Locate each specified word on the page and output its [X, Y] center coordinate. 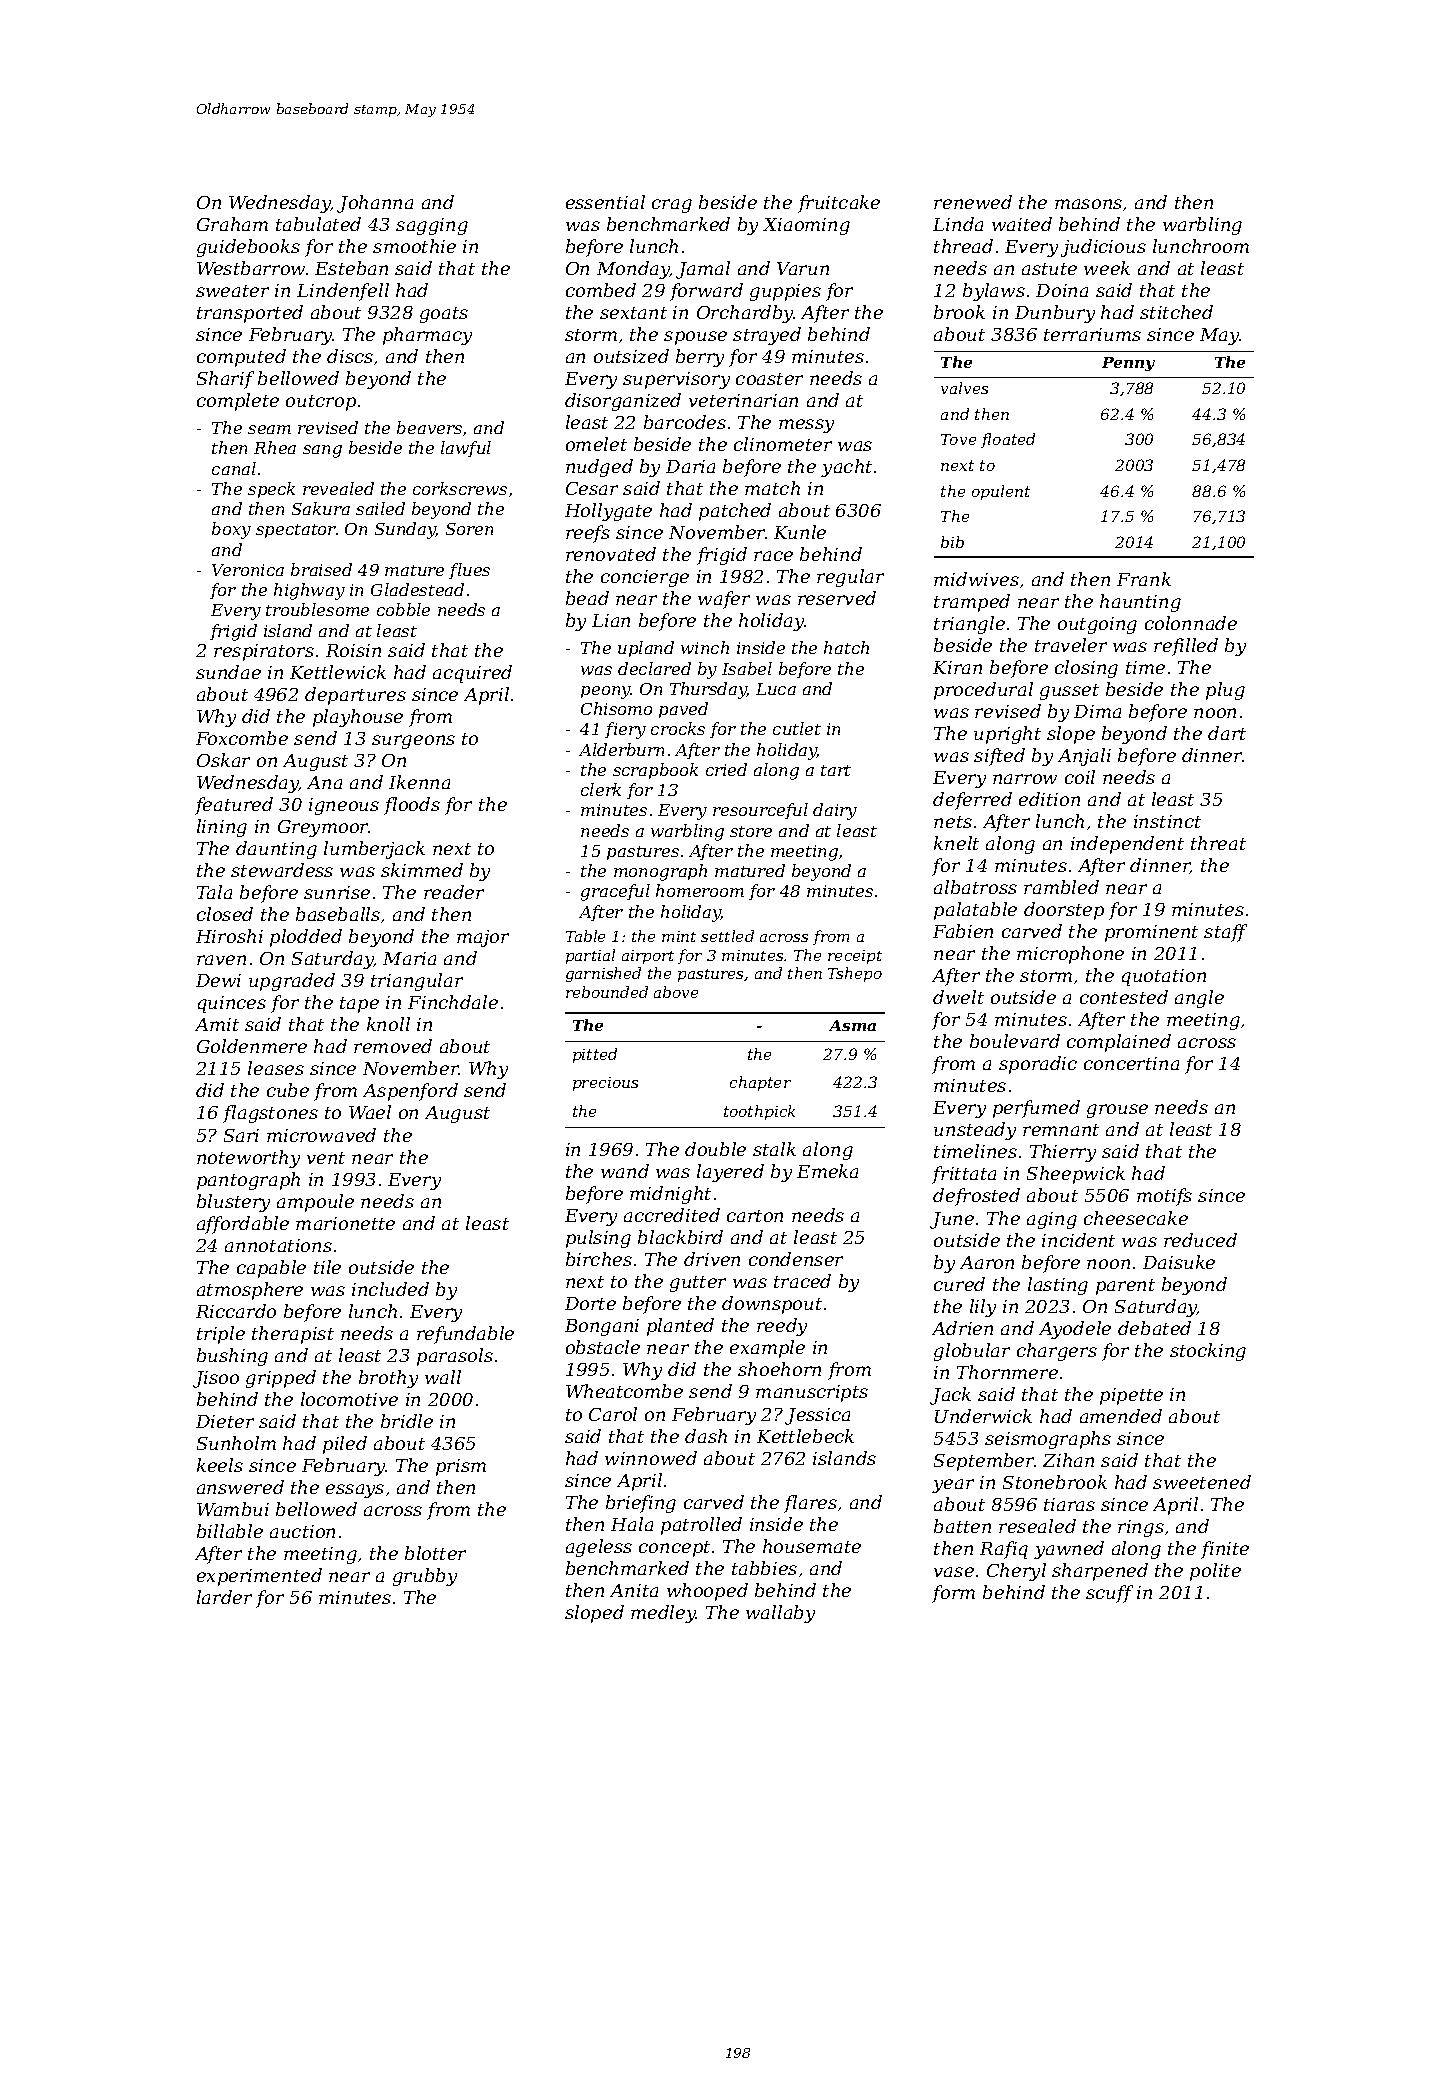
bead [587, 598]
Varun [803, 268]
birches [599, 1259]
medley [663, 1614]
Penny [1128, 364]
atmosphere [250, 1291]
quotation [1164, 977]
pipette [1131, 1396]
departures [355, 696]
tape [359, 1005]
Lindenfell [343, 292]
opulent [1001, 492]
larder [224, 1597]
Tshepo [855, 974]
